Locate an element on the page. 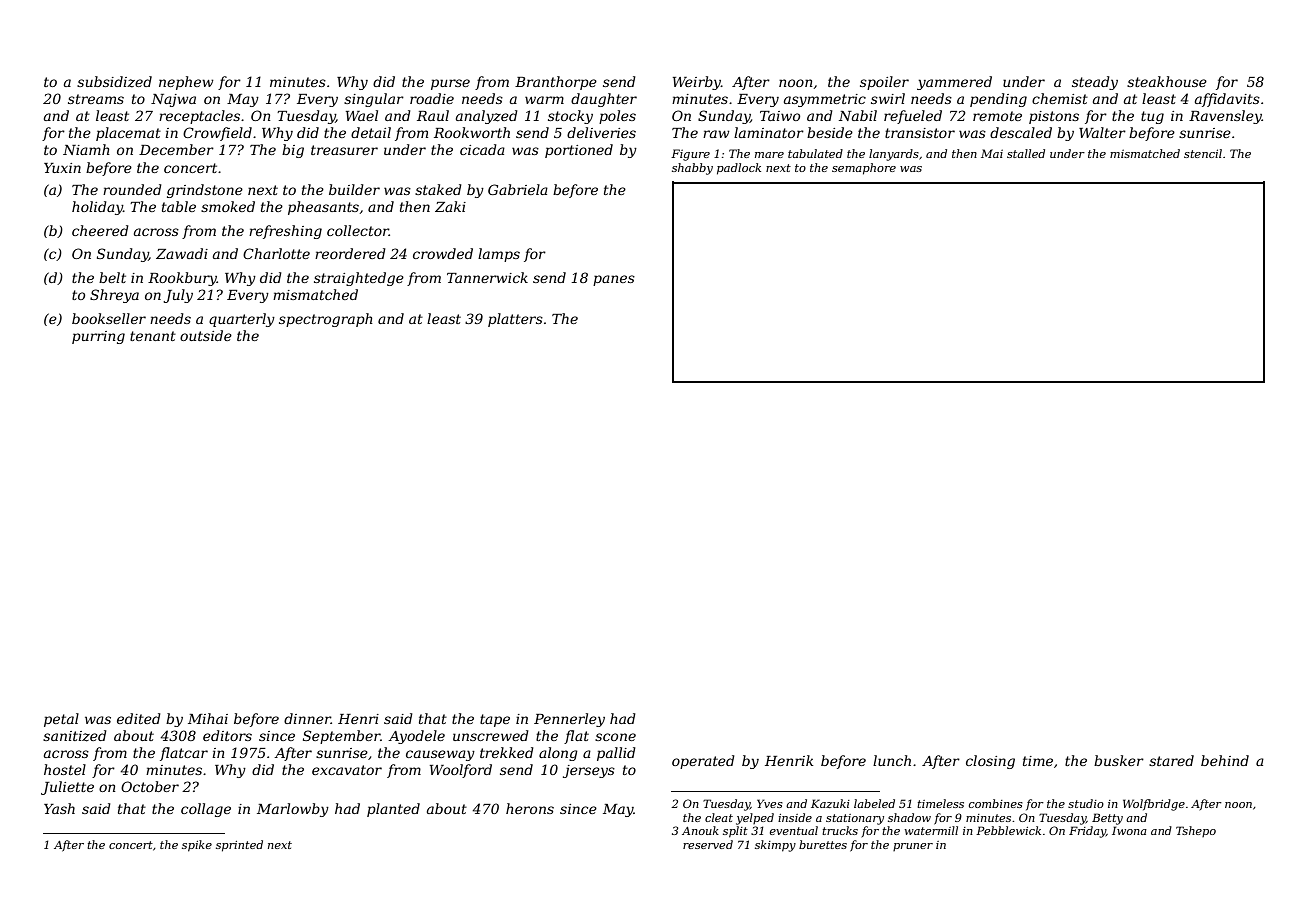 This document has height=924, width=1308. Pennerley is located at coordinates (569, 720).
